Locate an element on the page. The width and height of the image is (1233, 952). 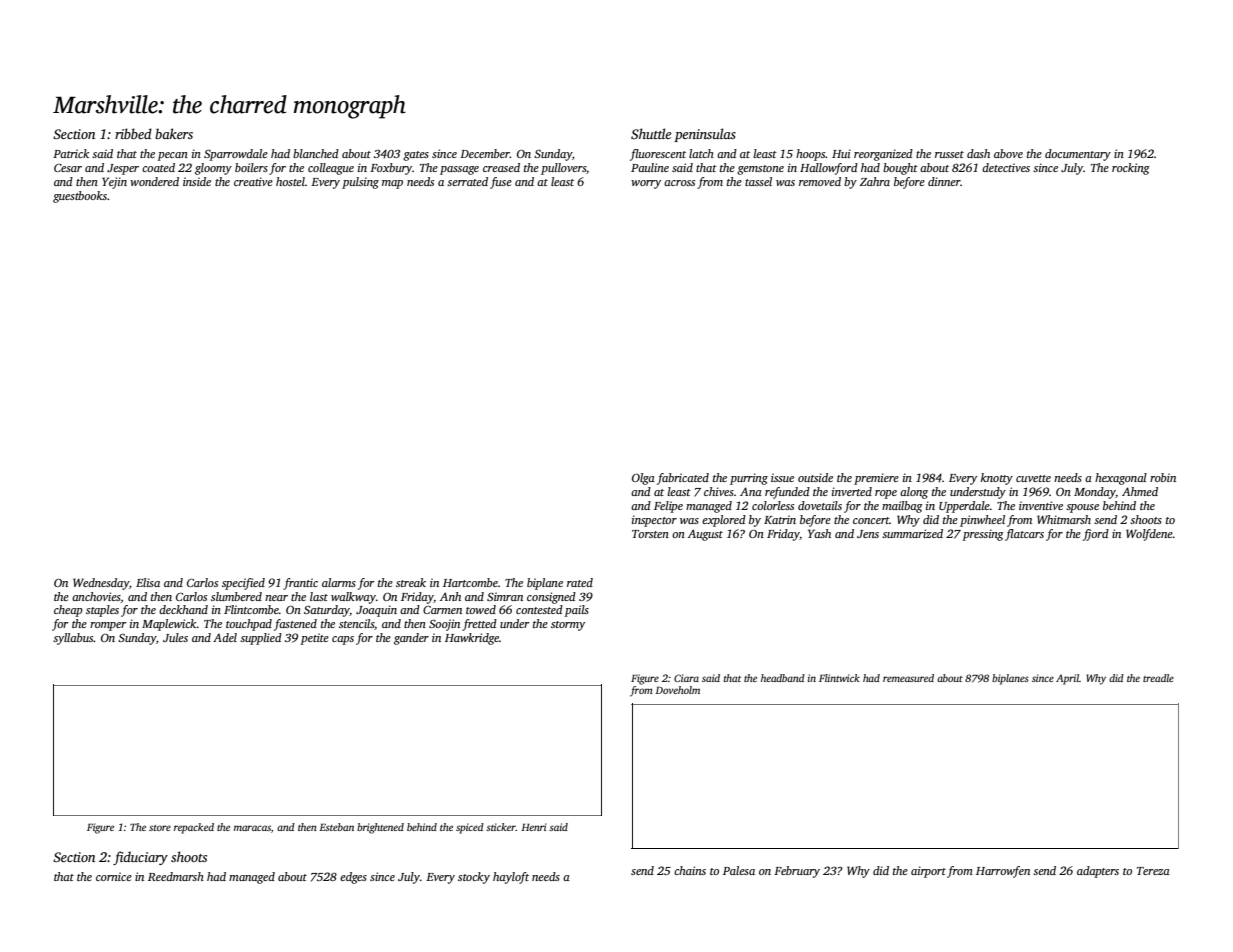
Cesar is located at coordinates (68, 168).
